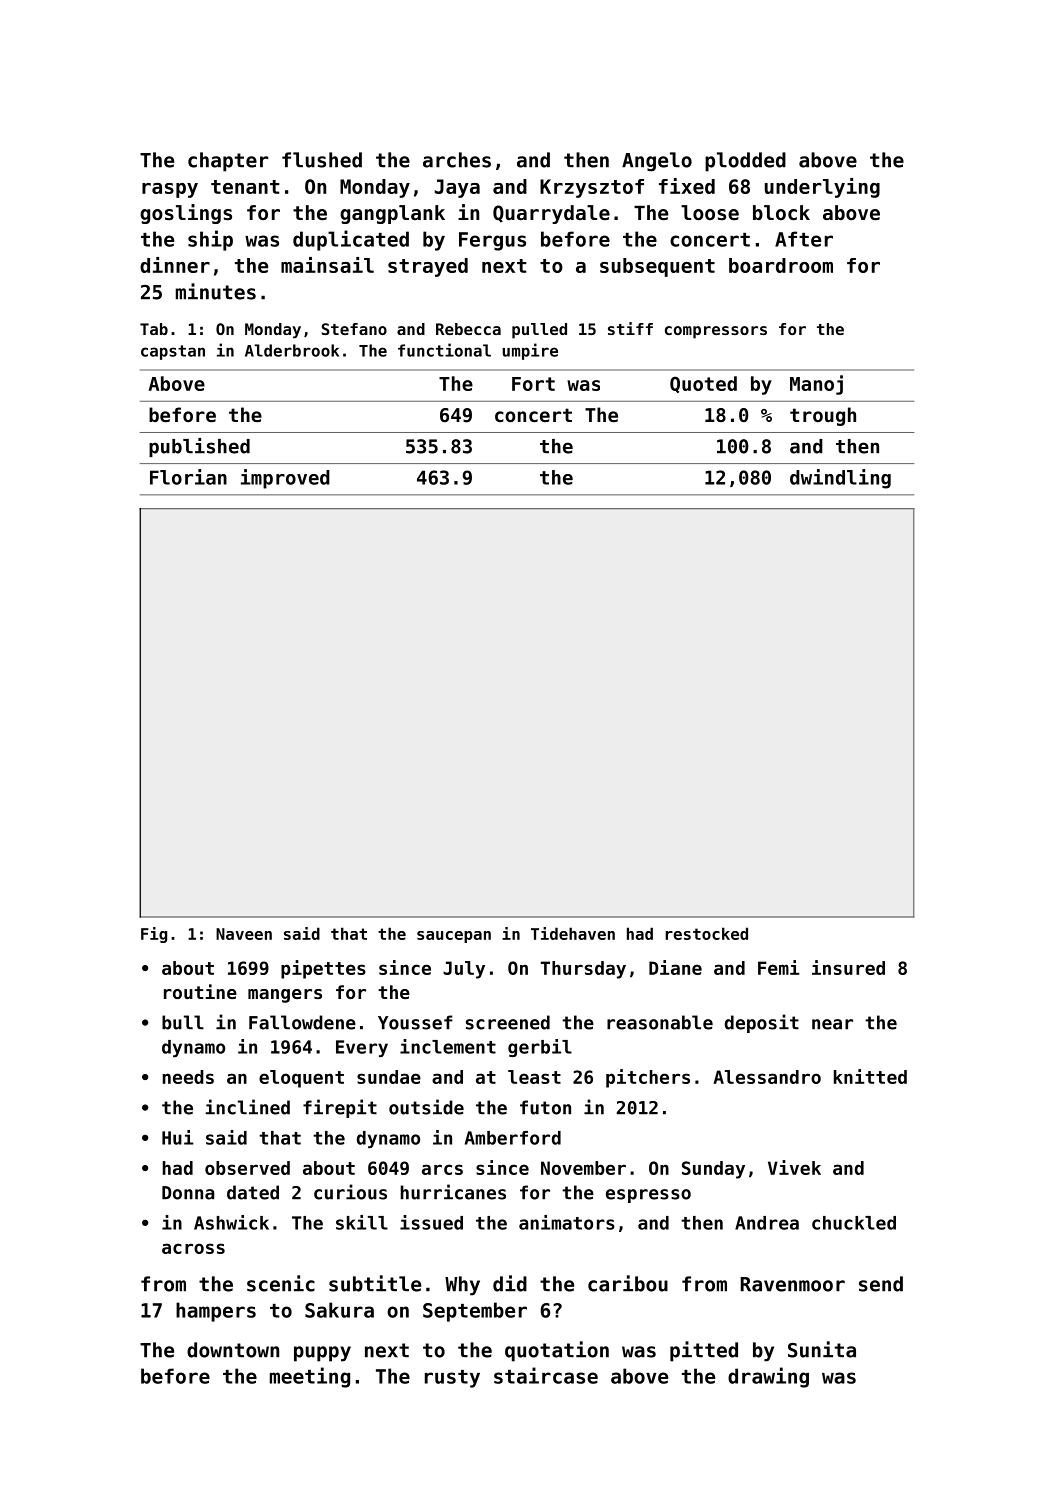 Image resolution: width=1054 pixels, height=1497 pixels. Describe the element at coordinates (285, 479) in the document. I see `improved` at that location.
